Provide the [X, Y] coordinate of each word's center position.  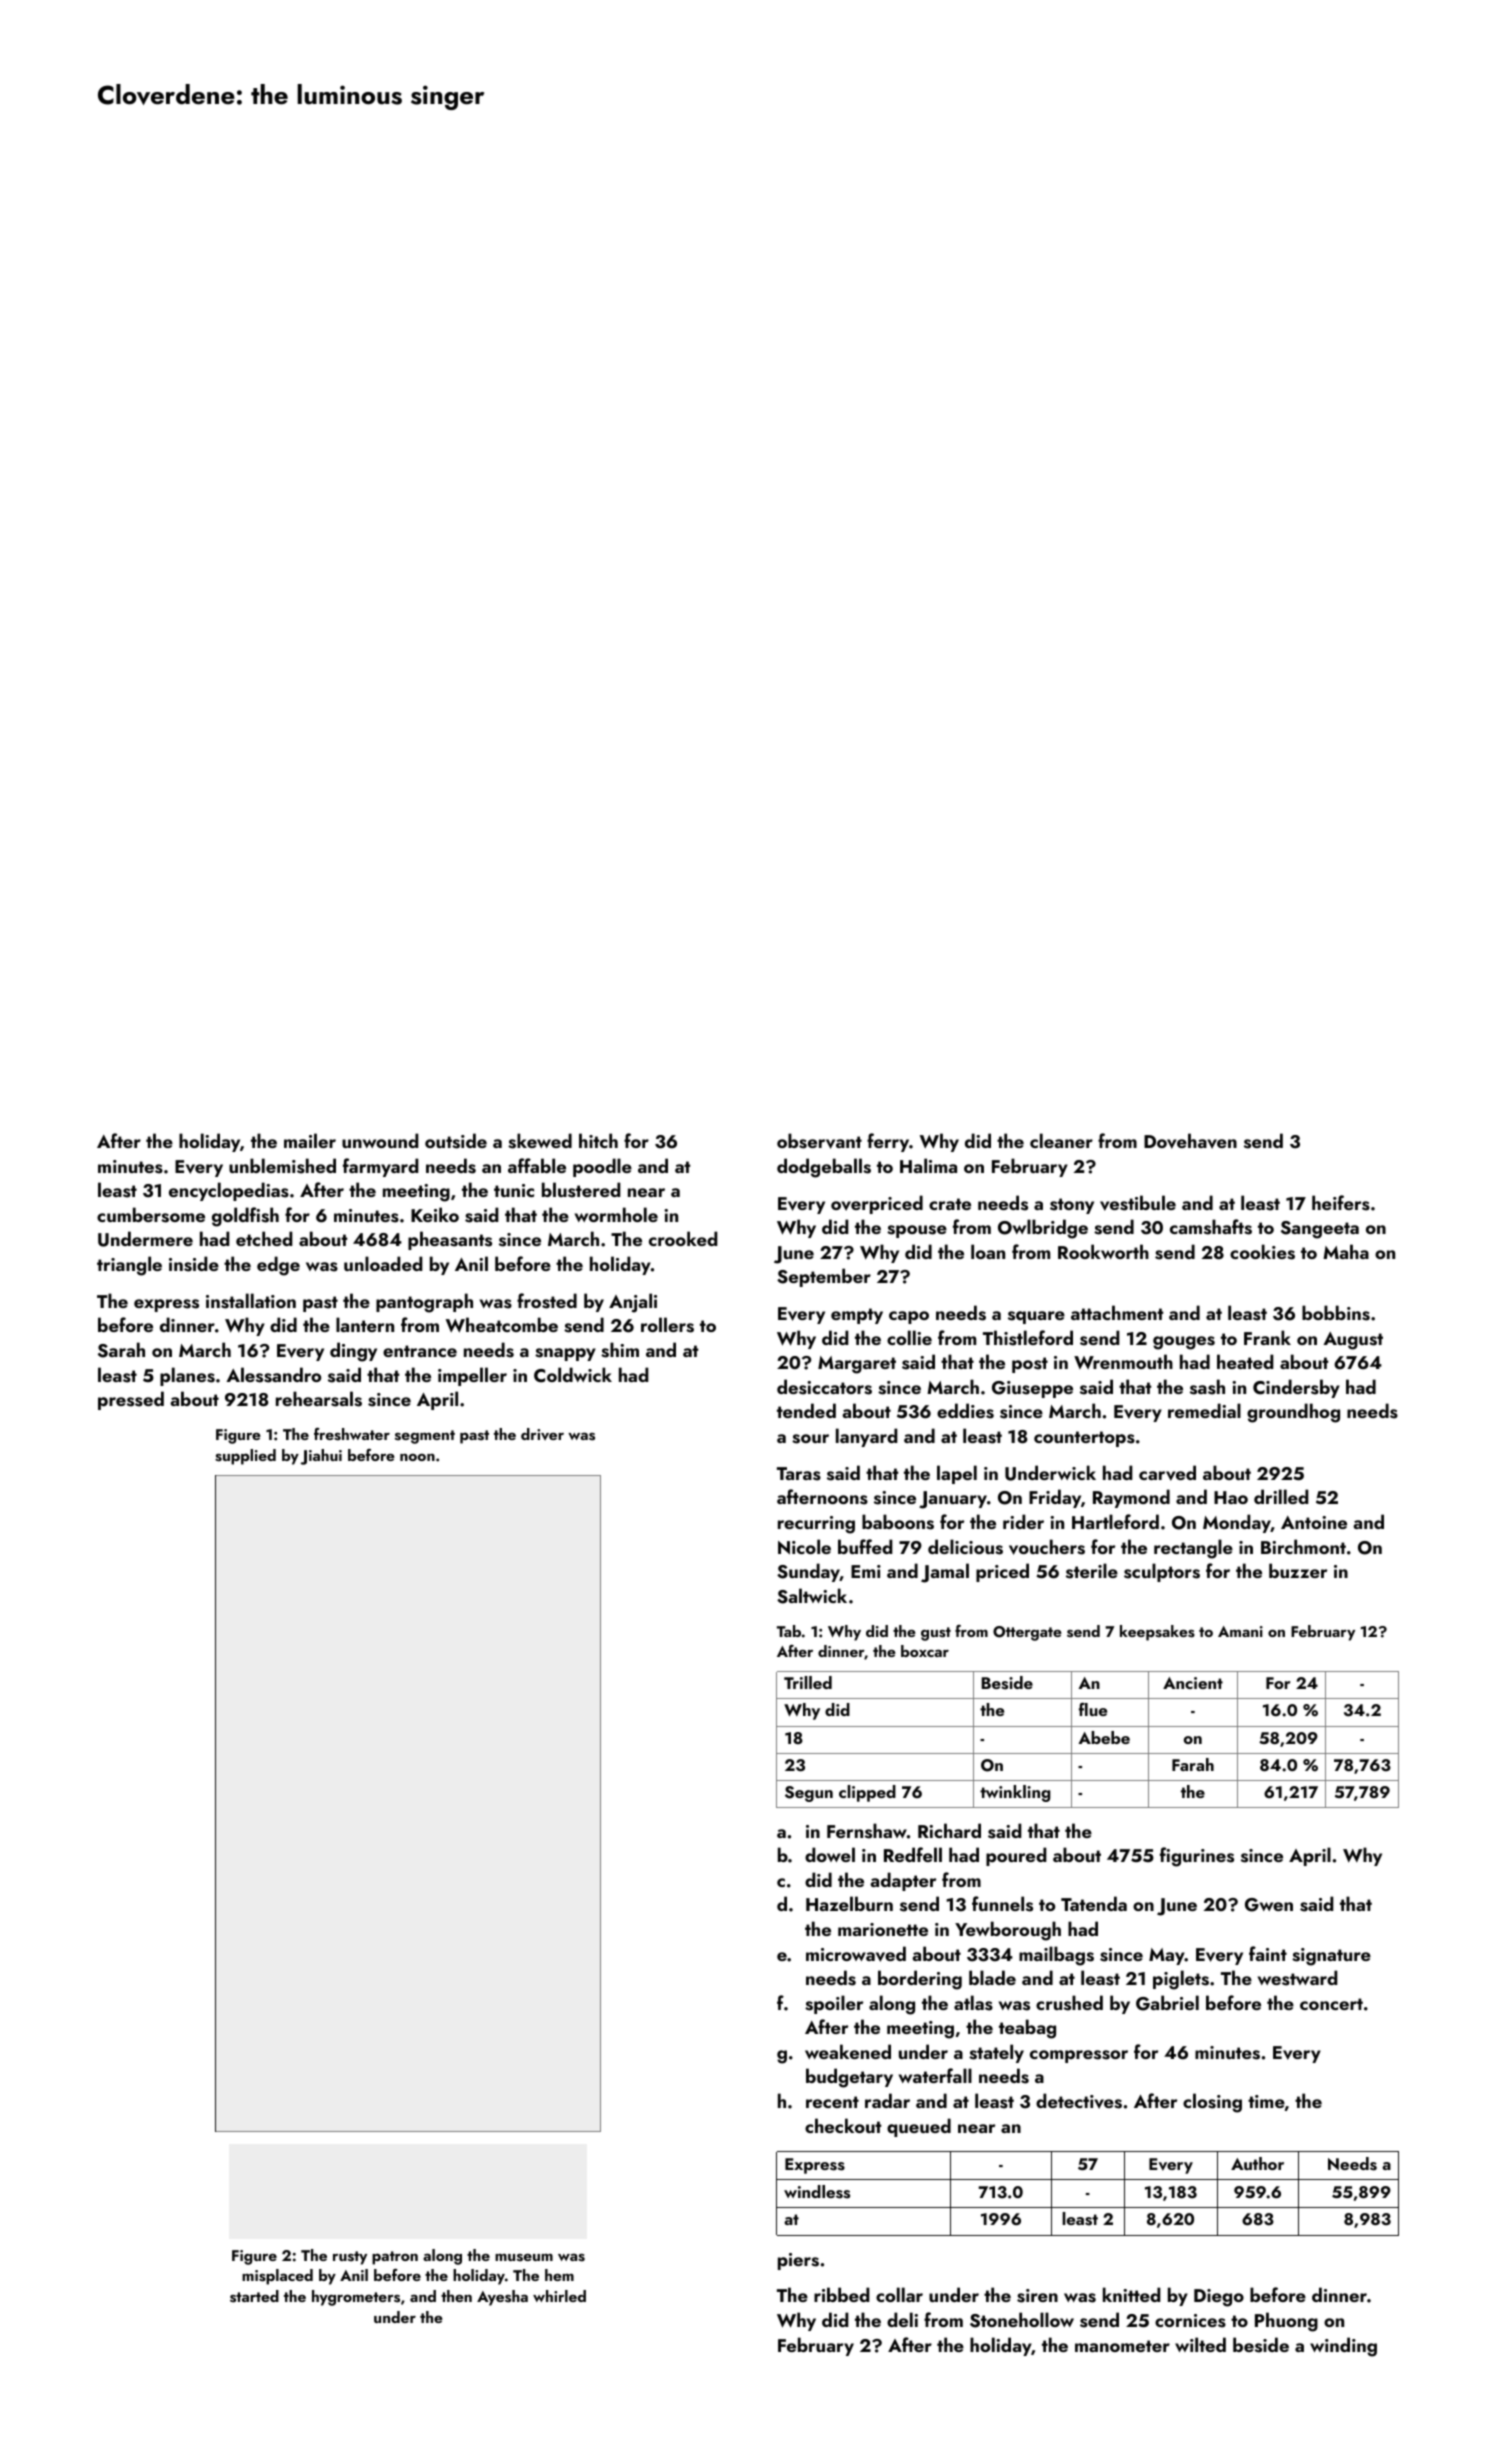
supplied [245, 1457]
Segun [809, 1794]
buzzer [1298, 1570]
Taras [799, 1474]
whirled [559, 2296]
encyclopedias [229, 1191]
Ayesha [502, 2298]
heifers [1341, 1203]
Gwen [1269, 1905]
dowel [830, 1854]
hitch [598, 1140]
